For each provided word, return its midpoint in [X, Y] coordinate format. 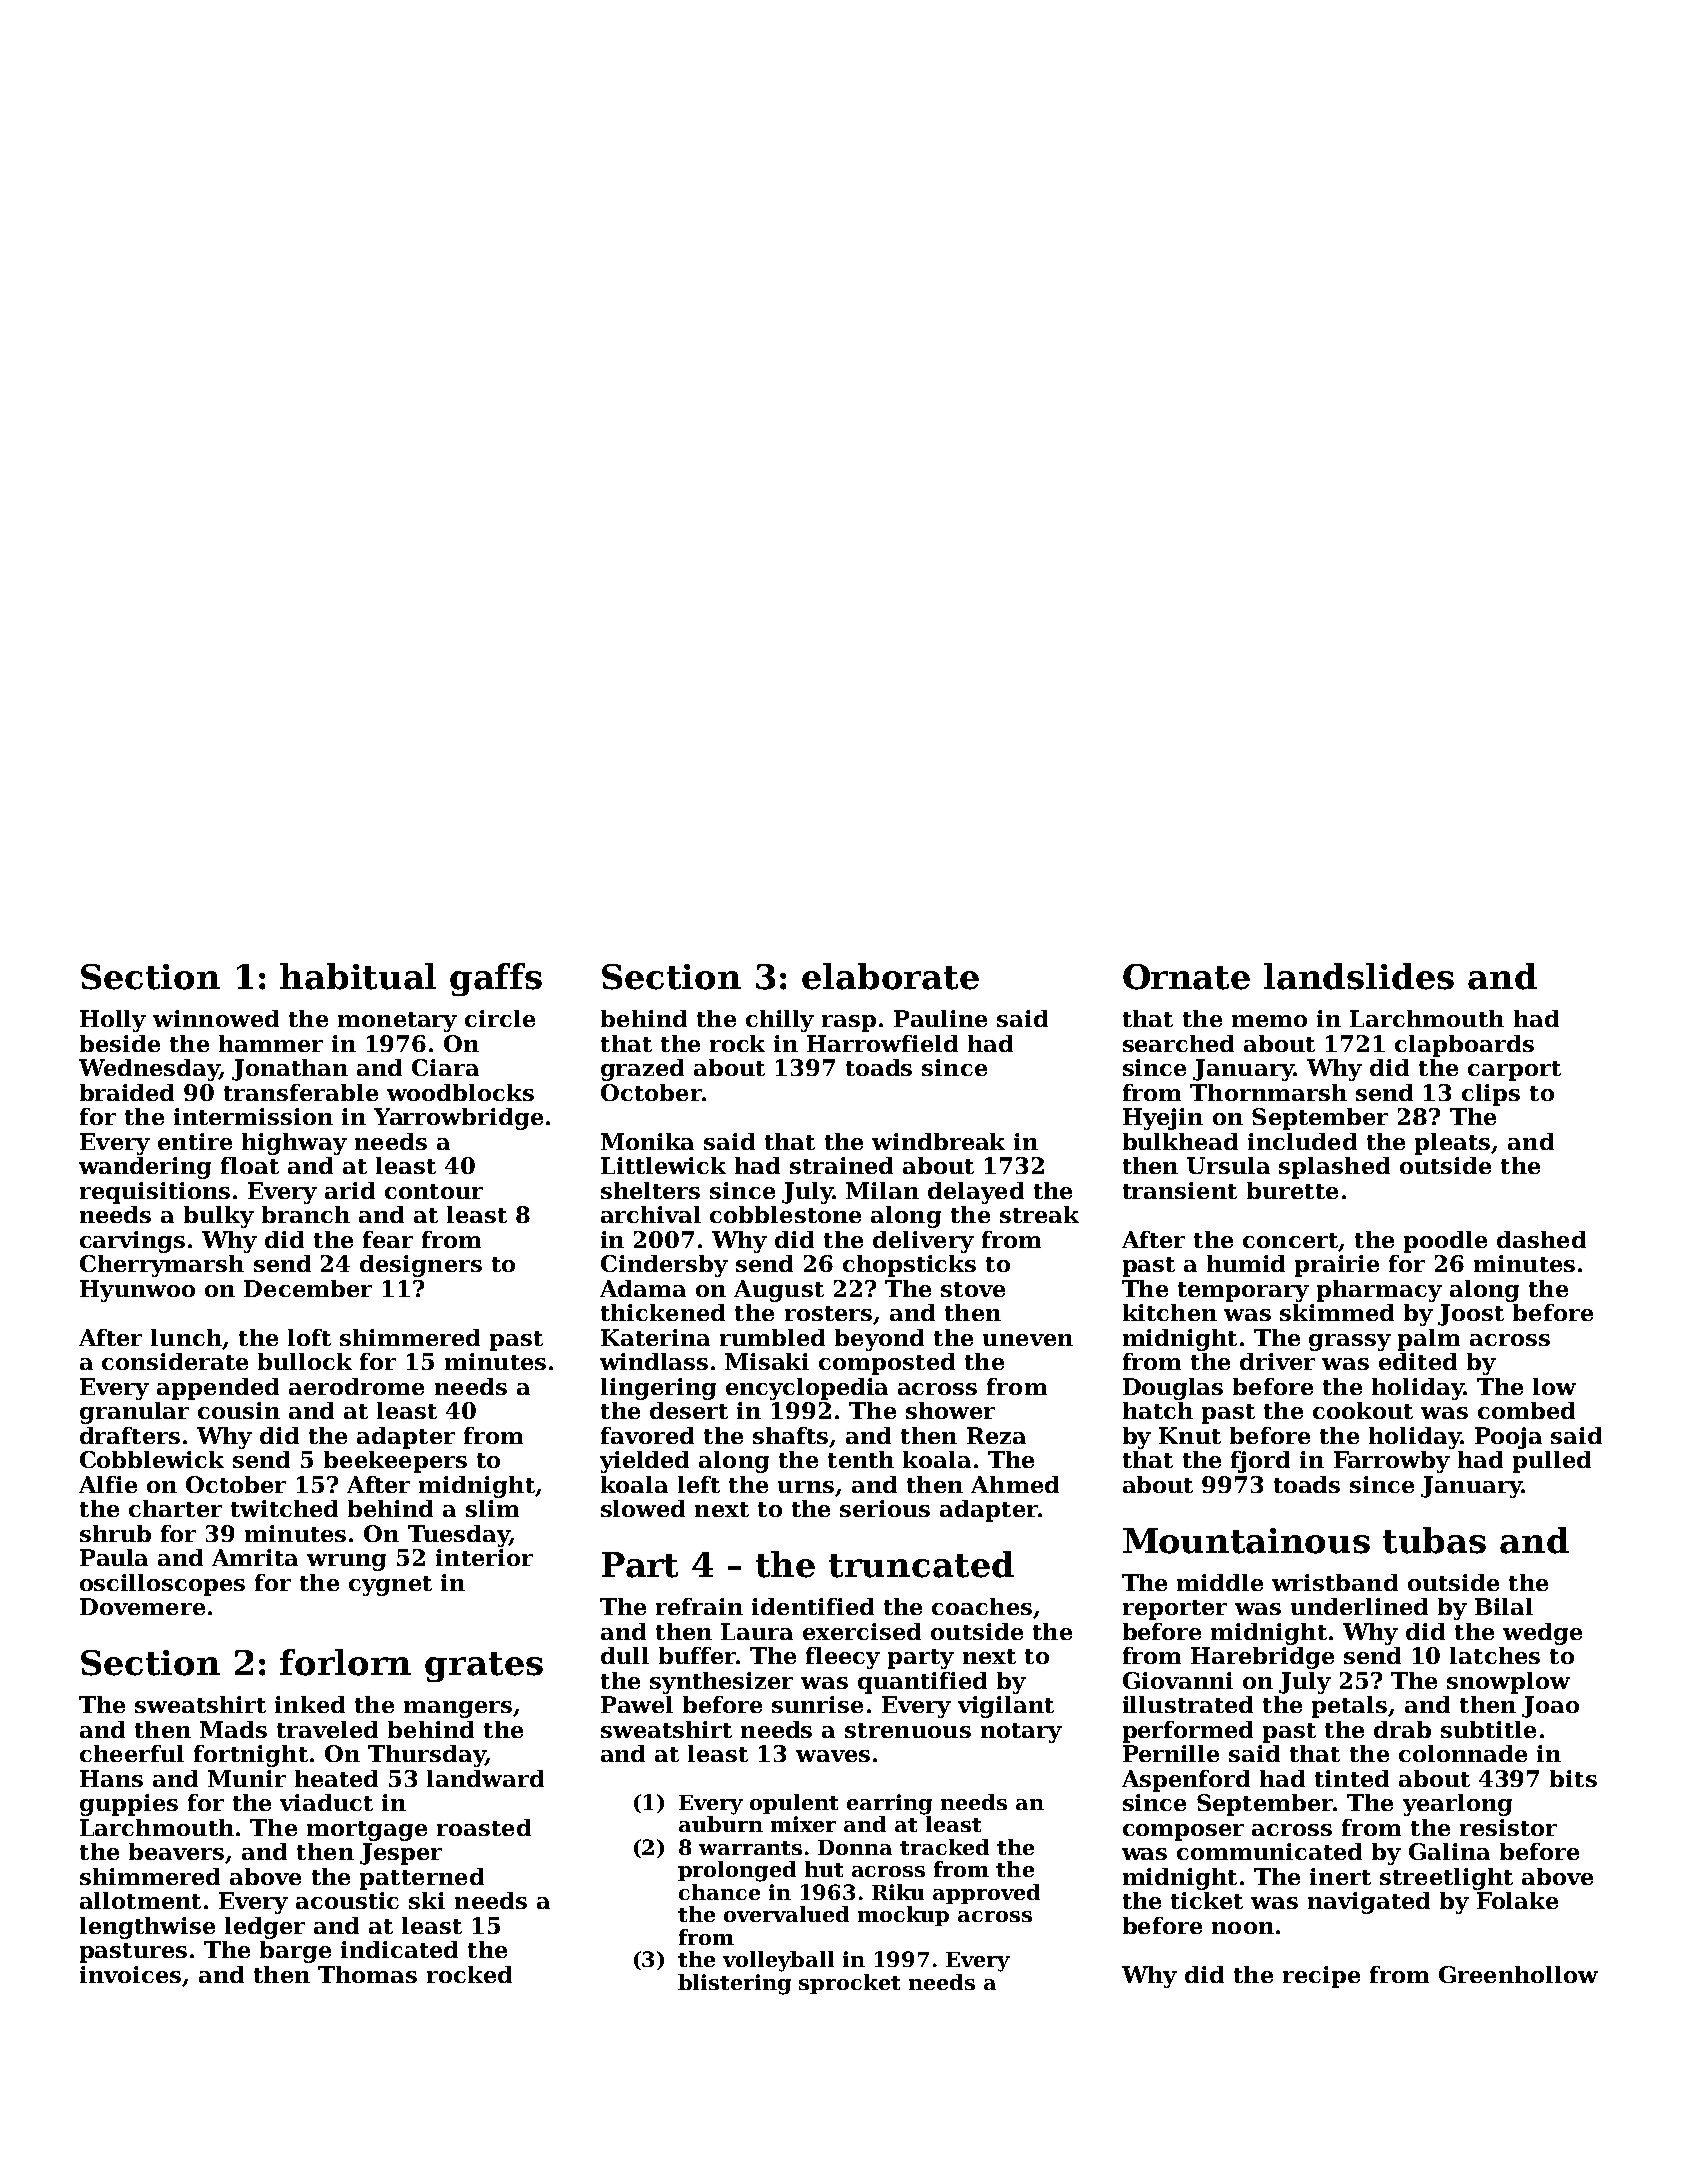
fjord [1260, 1462]
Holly [113, 1021]
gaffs [496, 979]
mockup [903, 1916]
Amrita [255, 1557]
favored [647, 1435]
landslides [1359, 976]
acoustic [347, 1900]
